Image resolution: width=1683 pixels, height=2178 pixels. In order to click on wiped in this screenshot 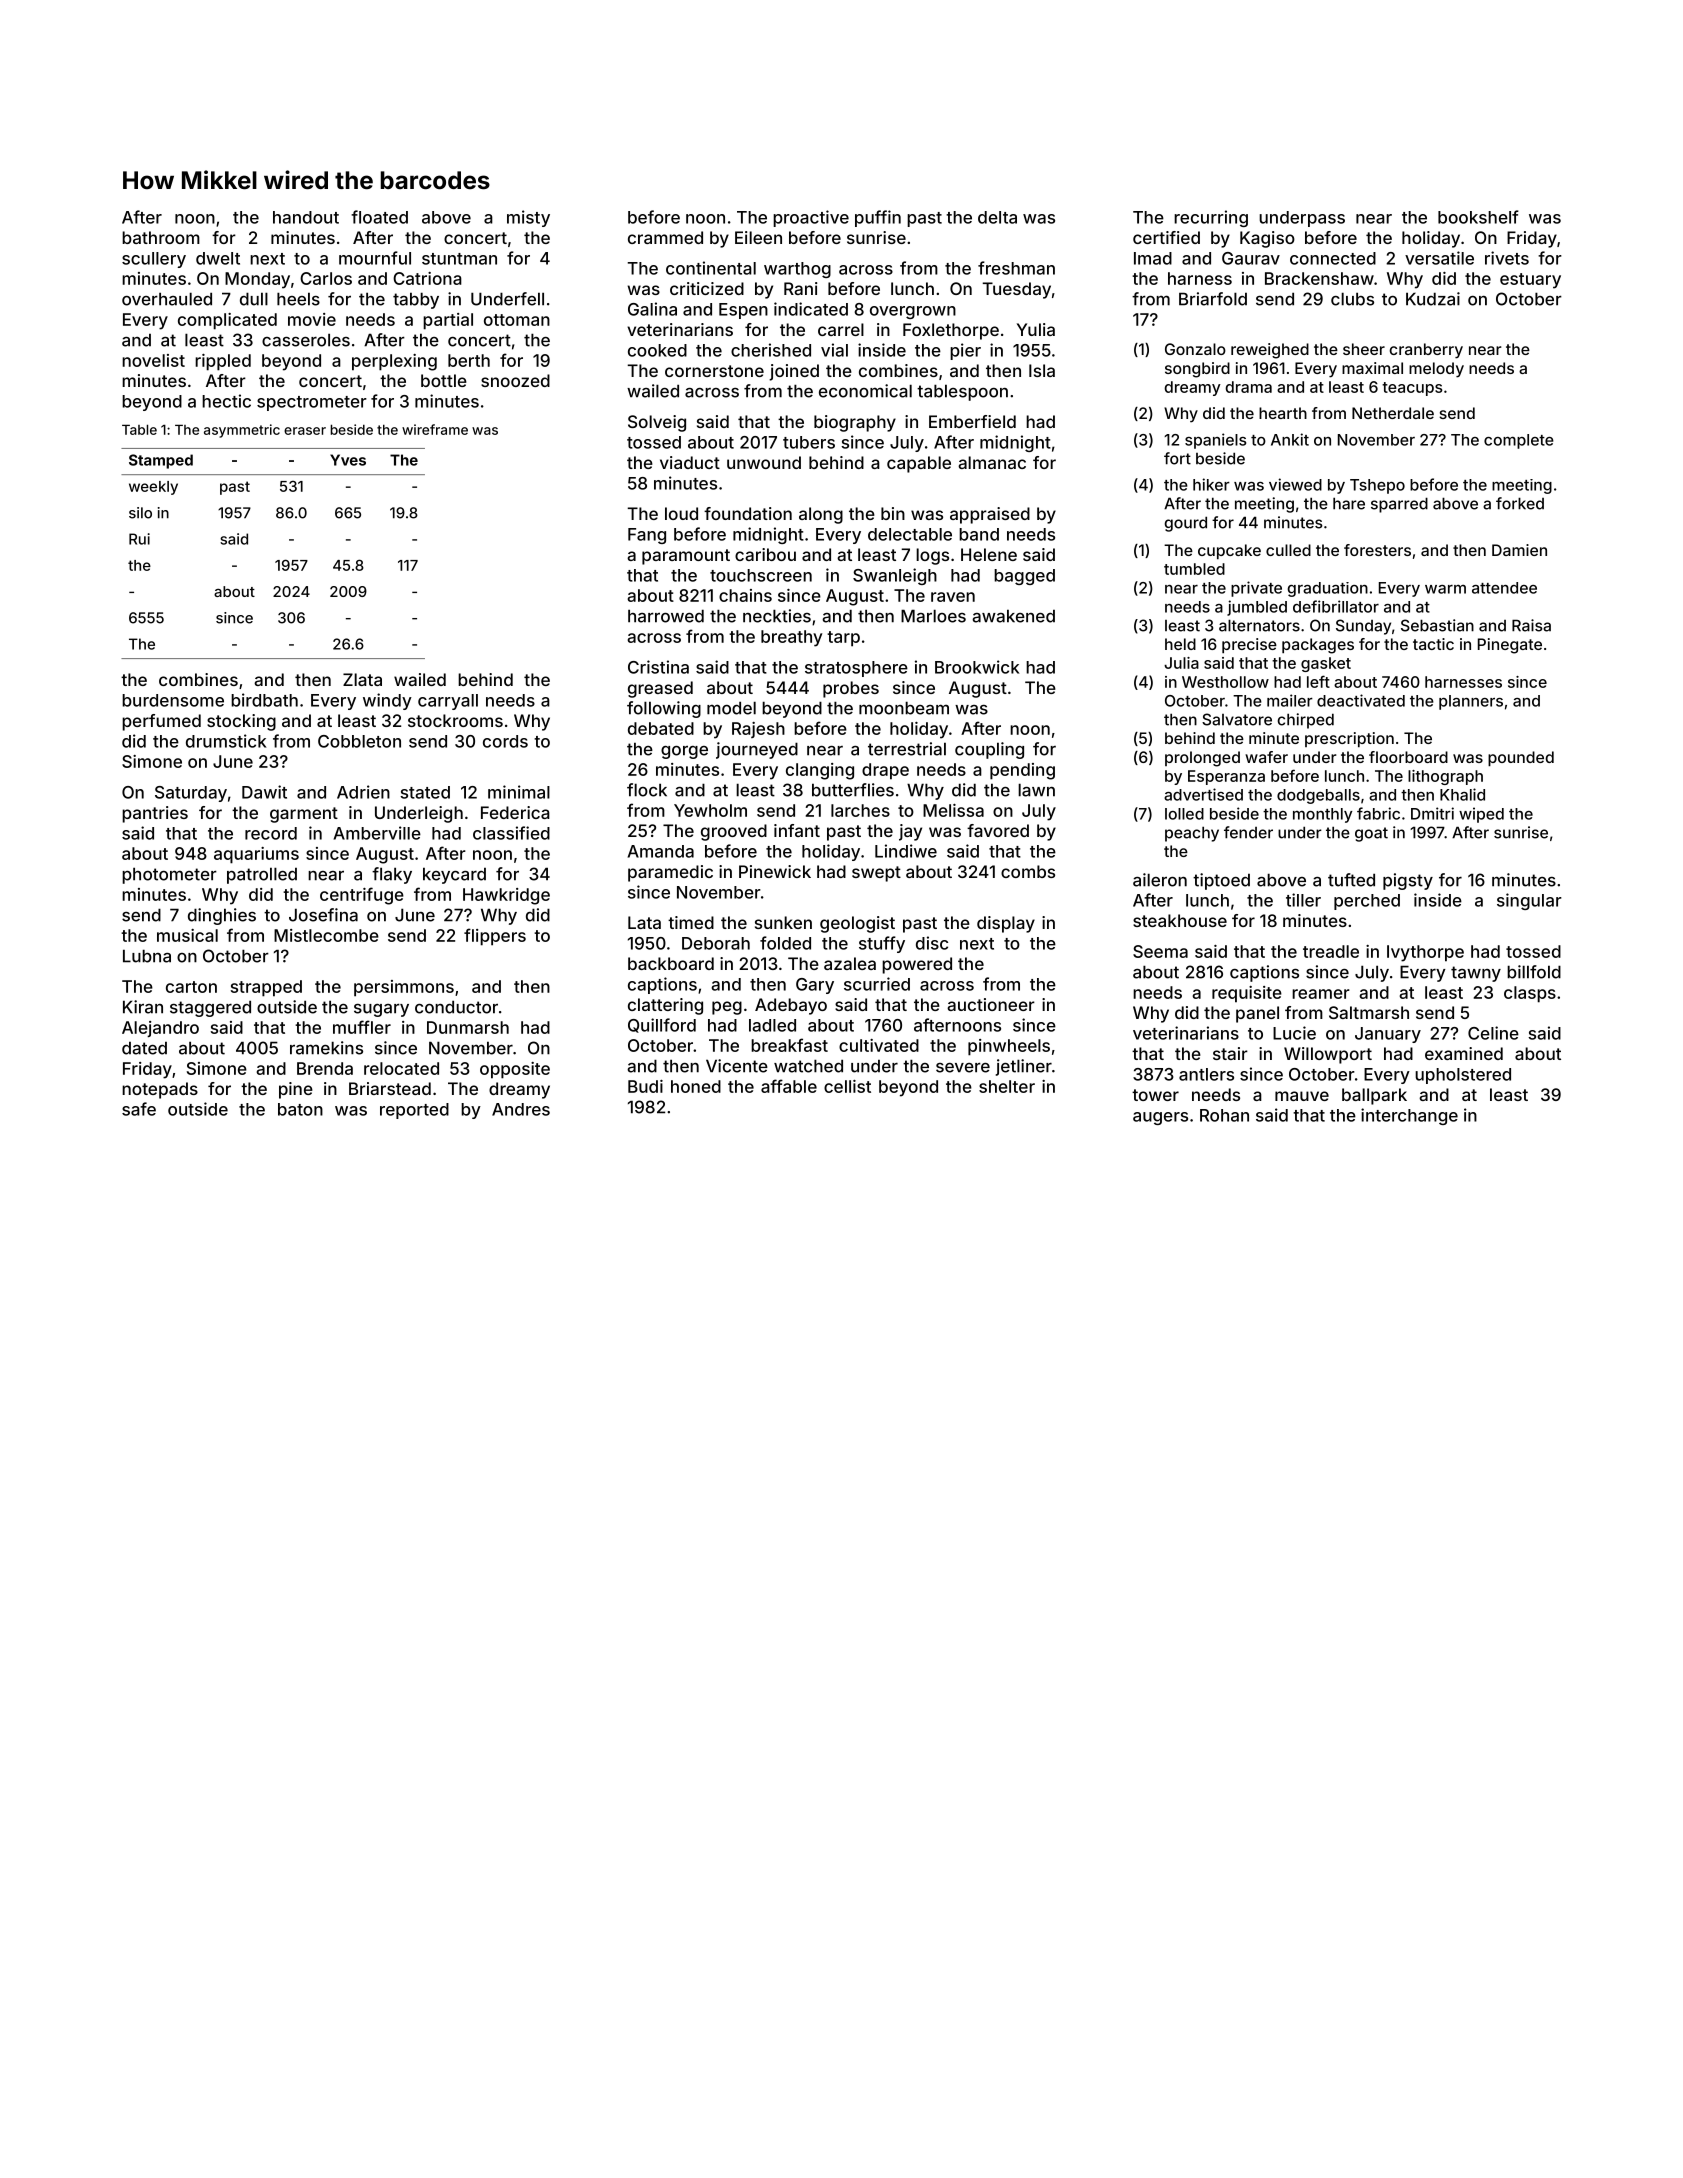, I will do `click(1481, 815)`.
